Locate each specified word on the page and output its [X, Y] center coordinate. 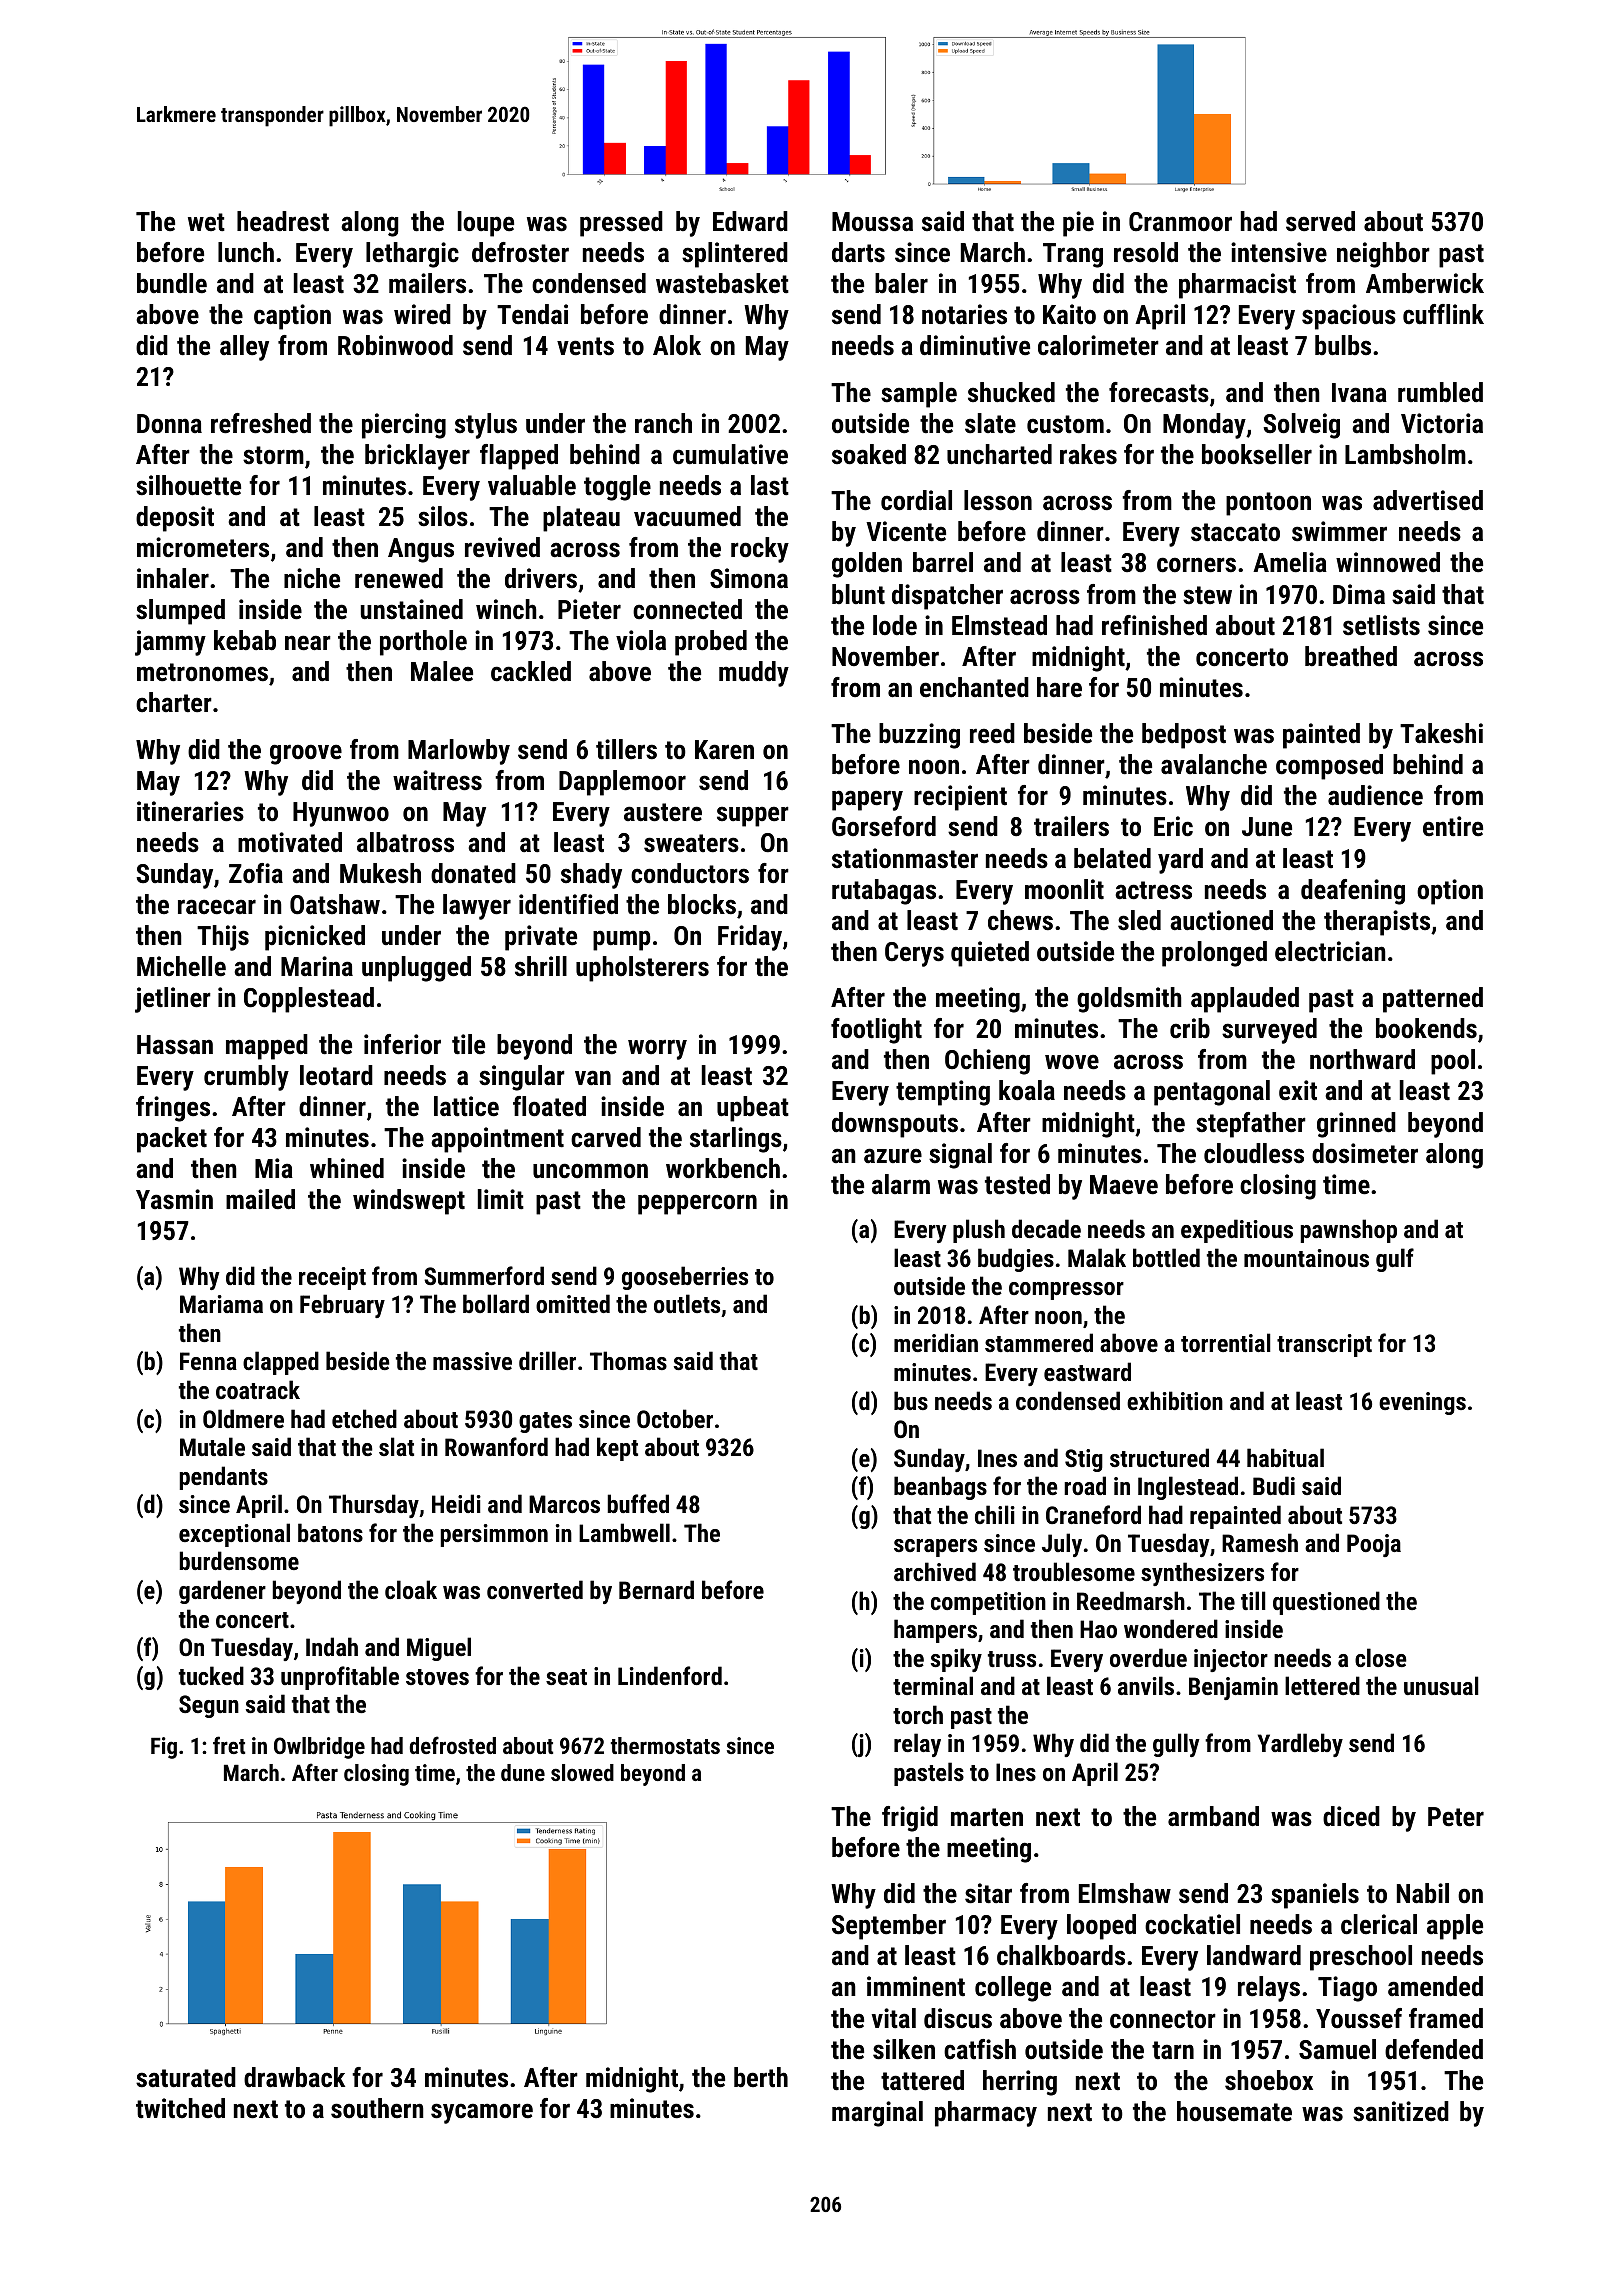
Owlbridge [319, 1748]
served [1320, 221]
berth [761, 2077]
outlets [687, 1303]
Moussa [872, 222]
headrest [283, 221]
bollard [496, 1303]
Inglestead [1188, 1488]
